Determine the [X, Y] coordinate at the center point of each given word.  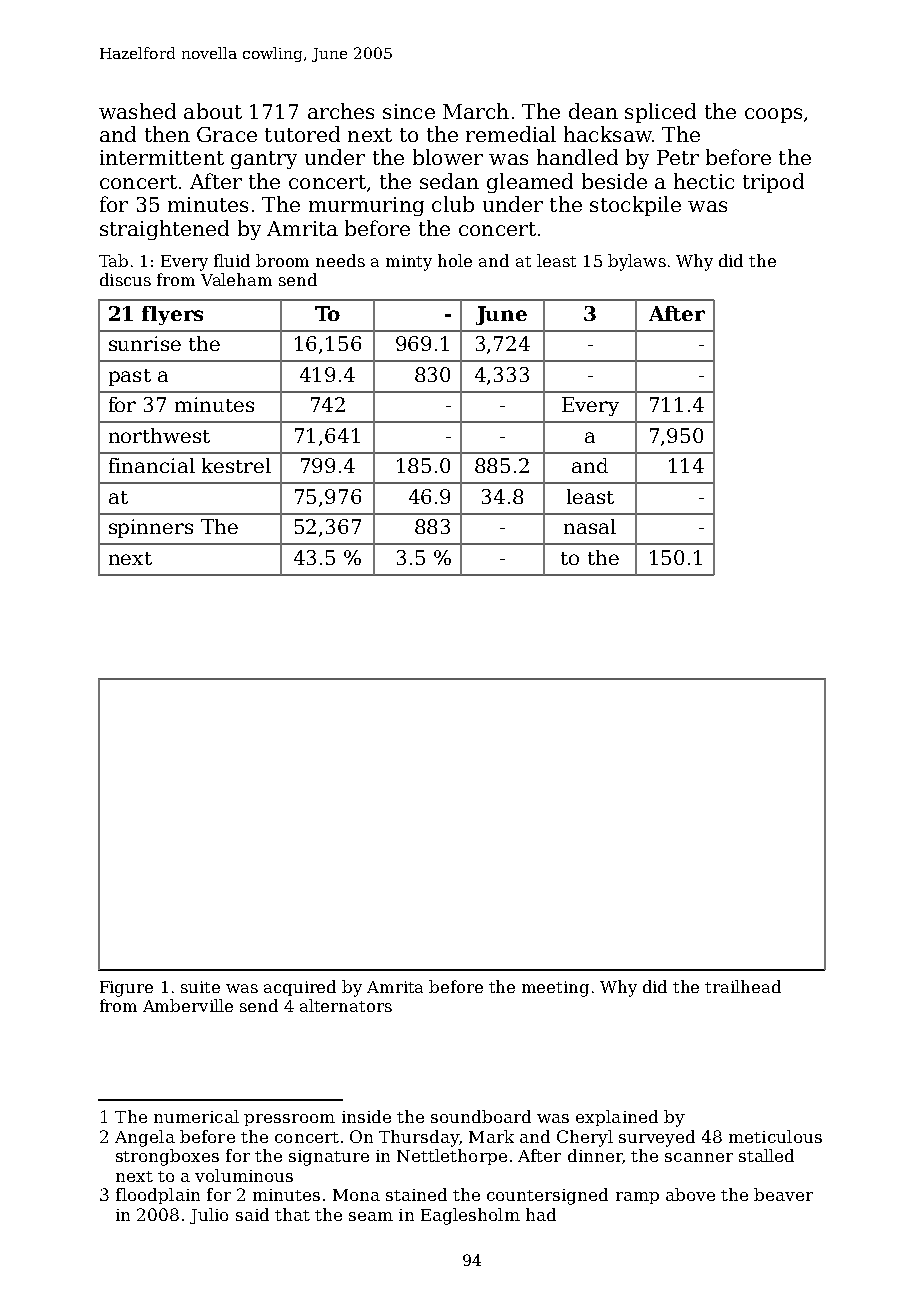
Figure [126, 989]
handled [577, 157]
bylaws [637, 262]
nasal [590, 526]
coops [773, 115]
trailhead [743, 986]
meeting [555, 989]
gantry [264, 160]
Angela [145, 1138]
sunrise [145, 343]
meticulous [775, 1136]
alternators [346, 1005]
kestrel [236, 465]
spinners [151, 528]
